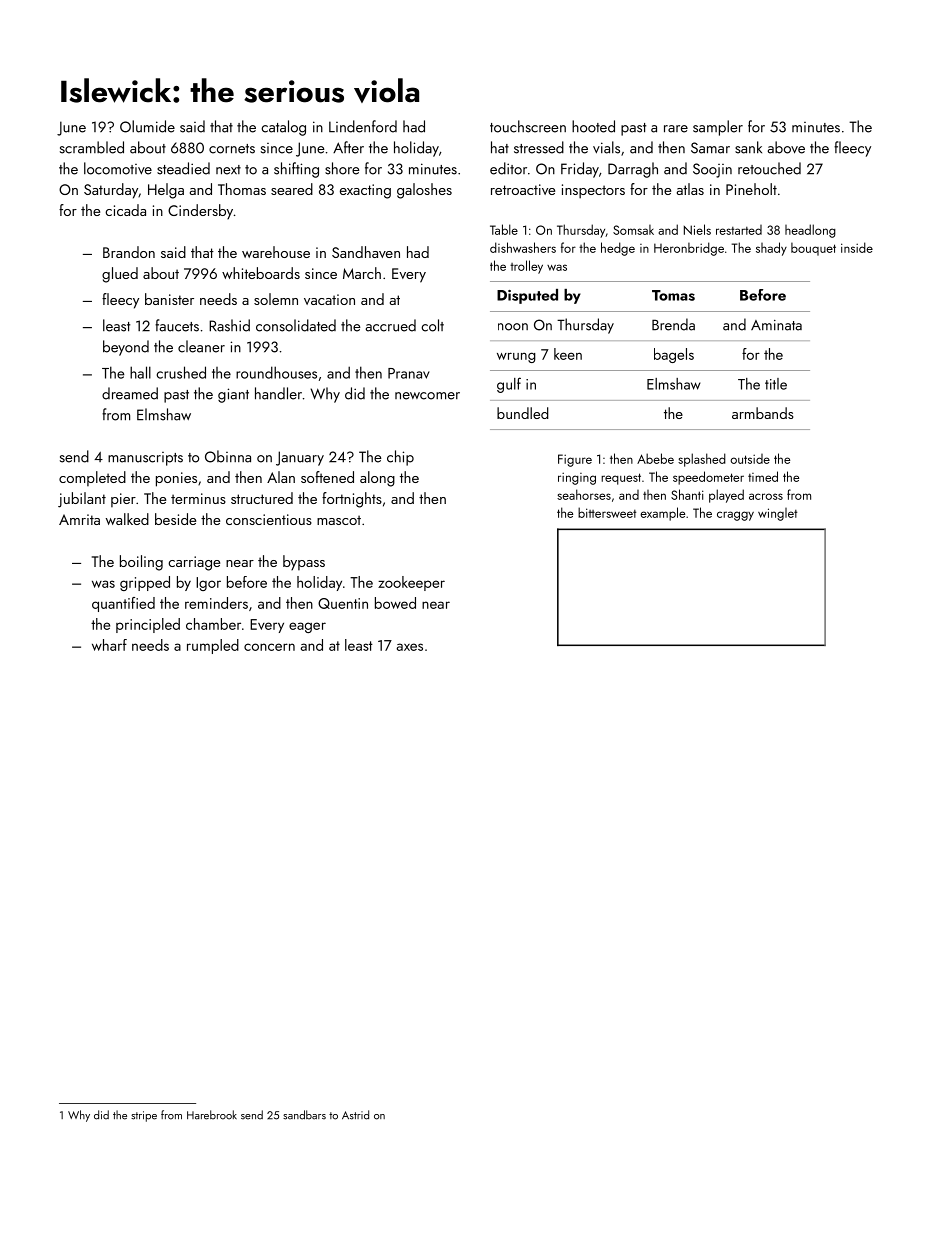  I want to click on axes, so click(410, 647).
